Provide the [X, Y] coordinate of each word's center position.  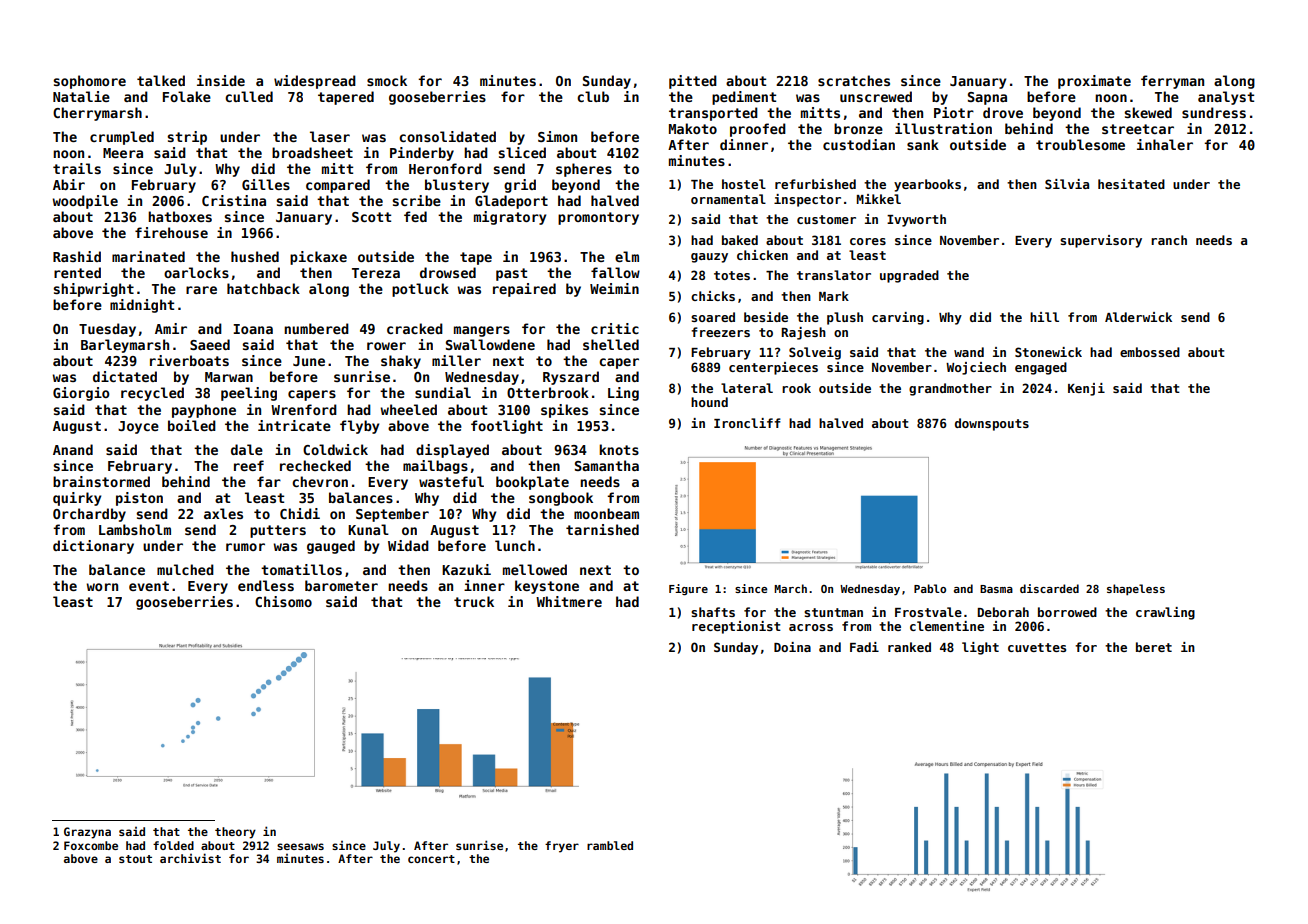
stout [135, 859]
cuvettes [1037, 647]
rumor [245, 547]
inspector [807, 200]
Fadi [864, 647]
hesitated [1131, 184]
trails [77, 168]
